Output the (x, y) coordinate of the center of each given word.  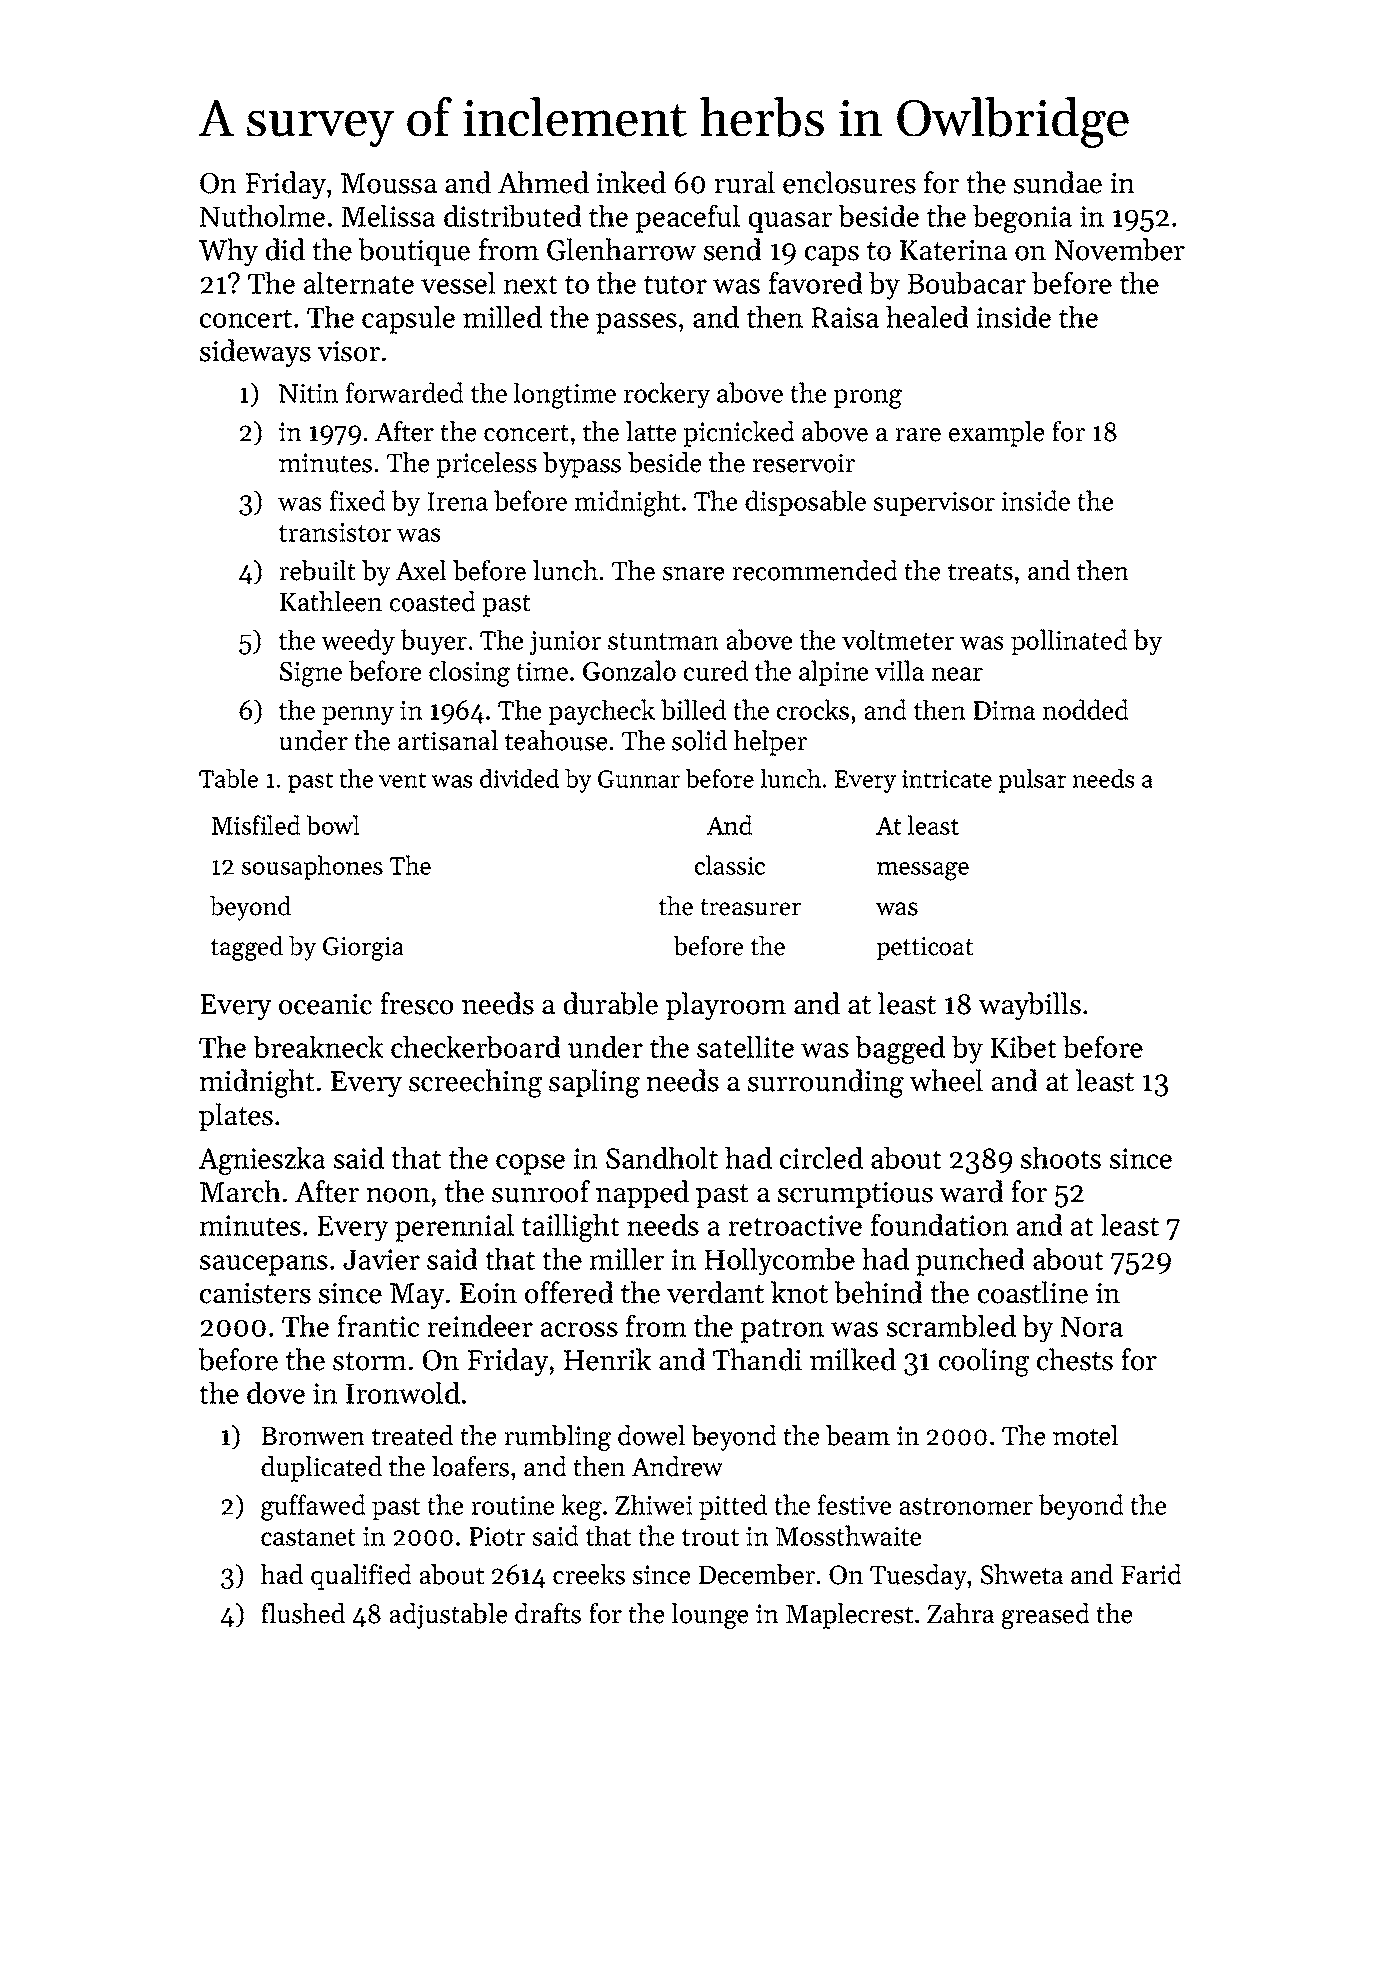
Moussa (389, 183)
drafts (548, 1613)
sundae (1058, 182)
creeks (589, 1574)
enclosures (849, 182)
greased (1045, 1616)
